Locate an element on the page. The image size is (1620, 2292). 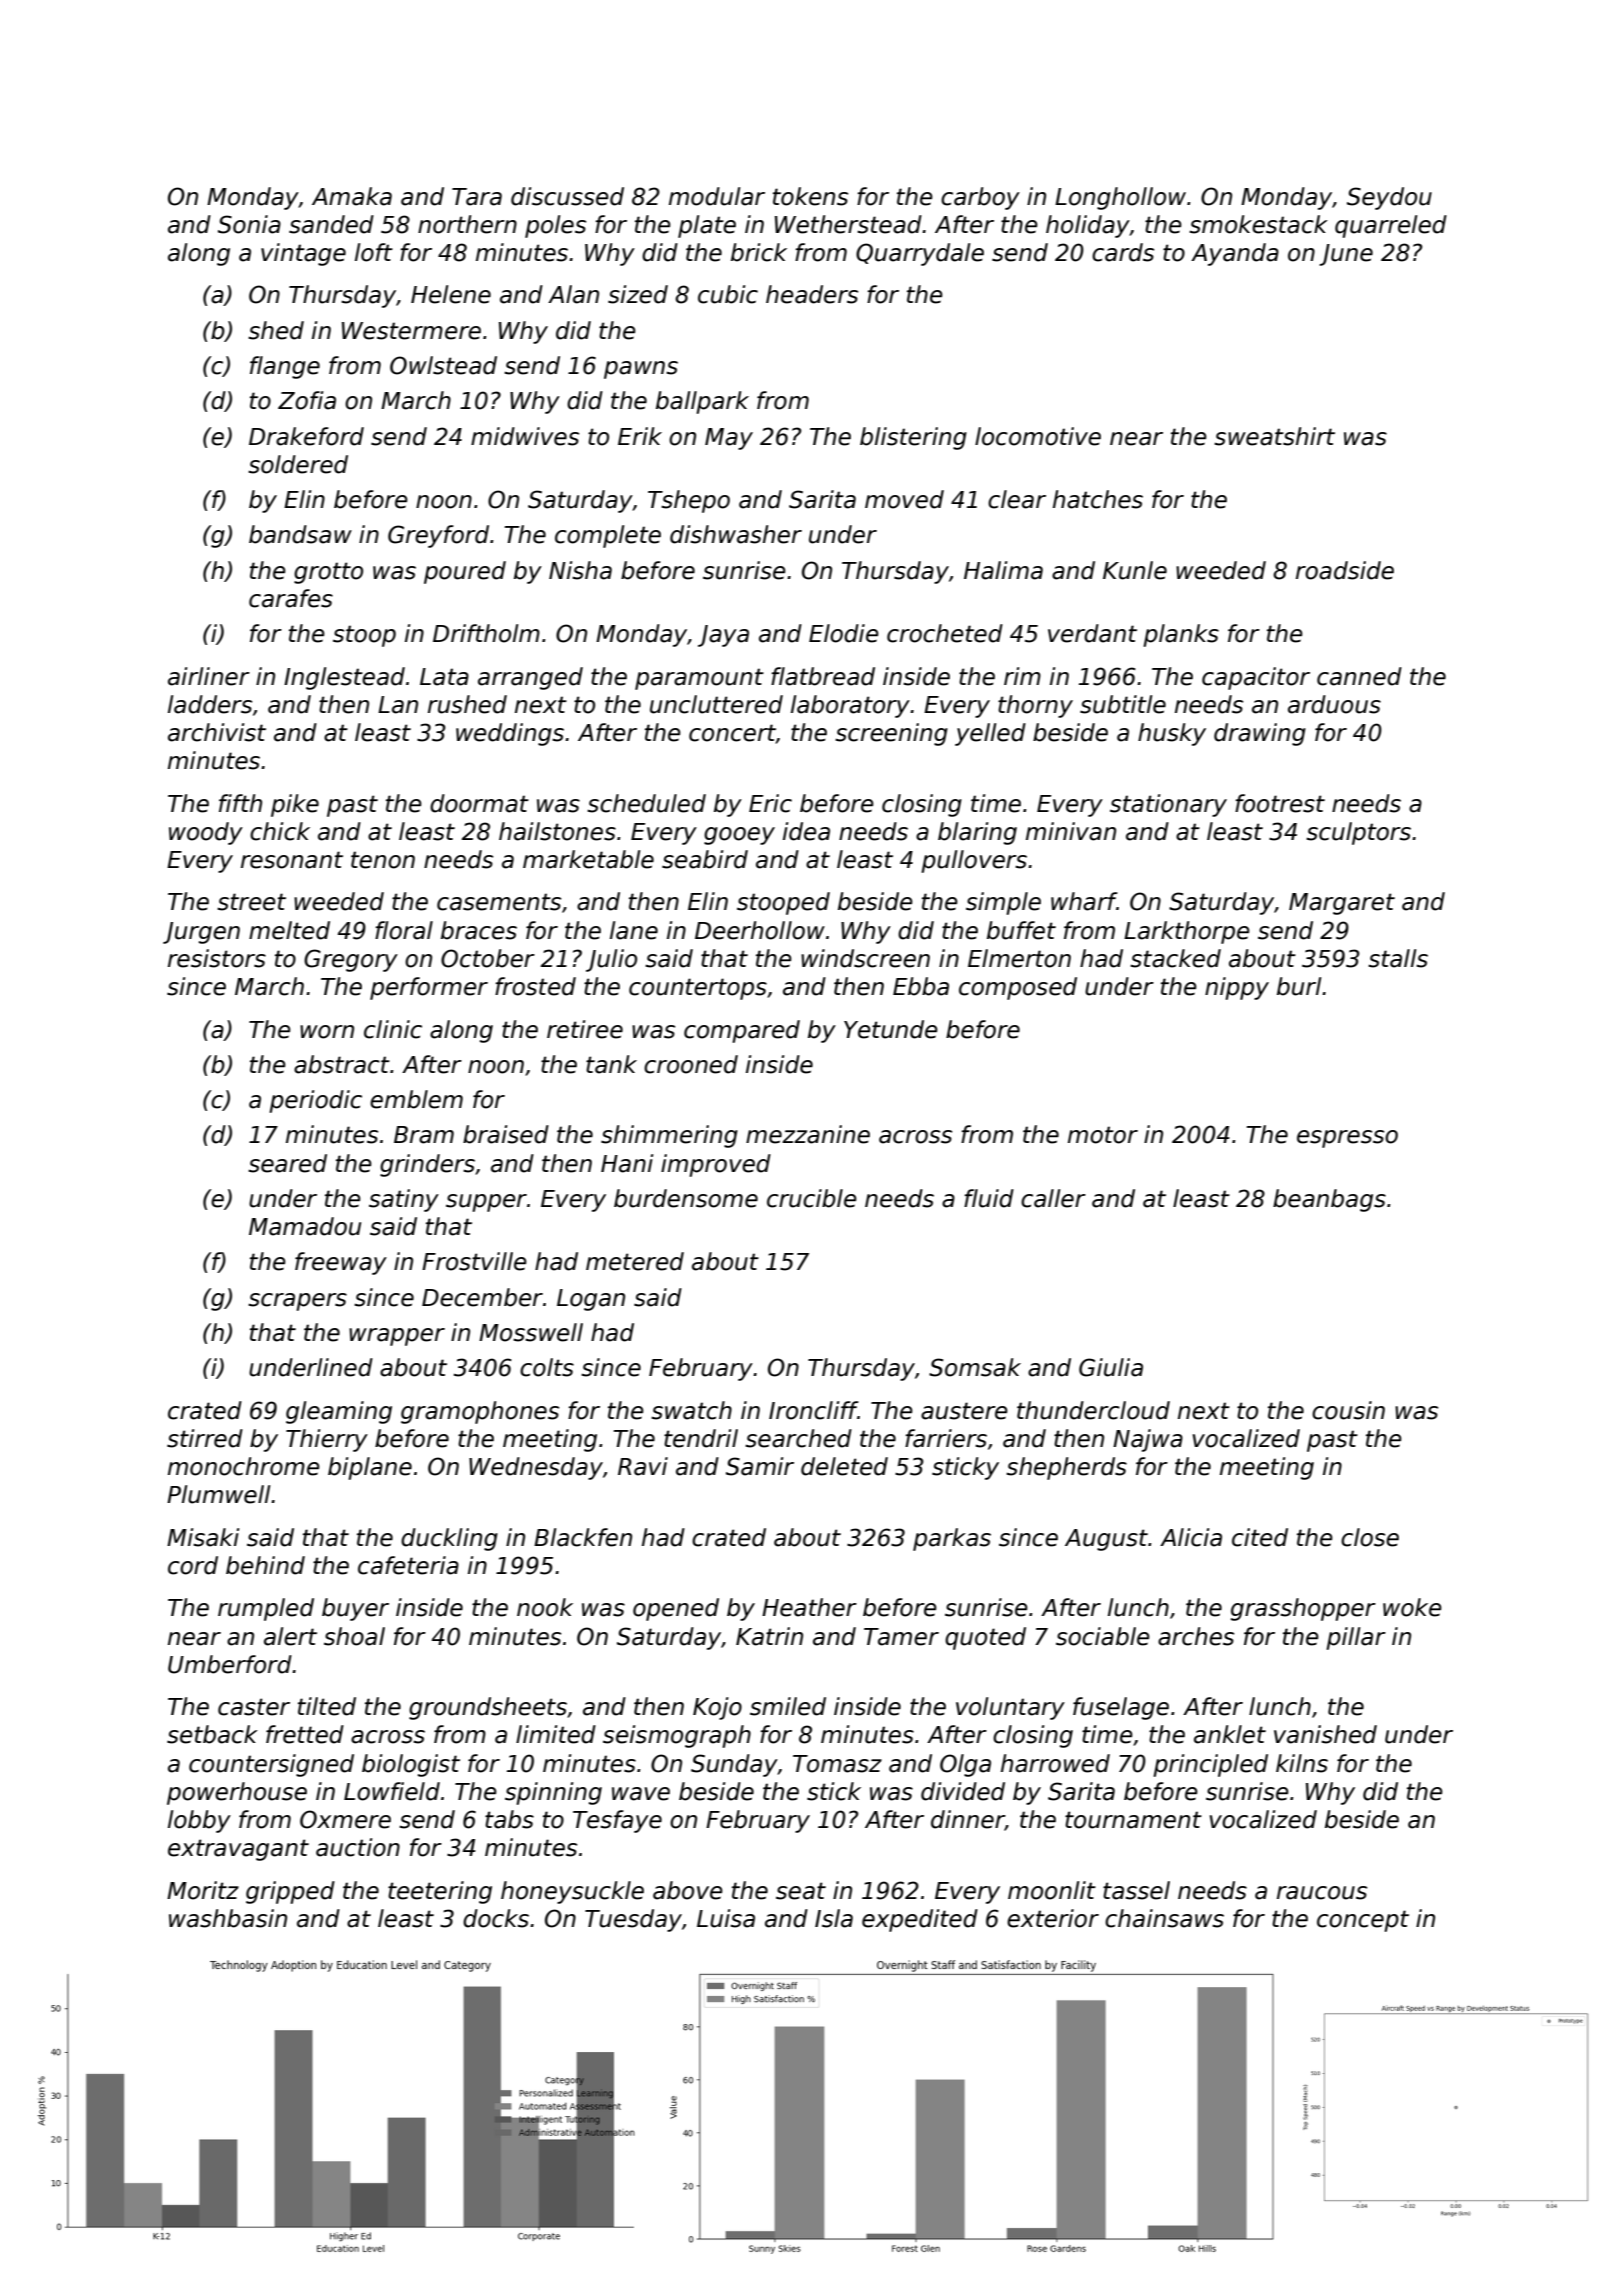
quarreled is located at coordinates (1391, 226).
